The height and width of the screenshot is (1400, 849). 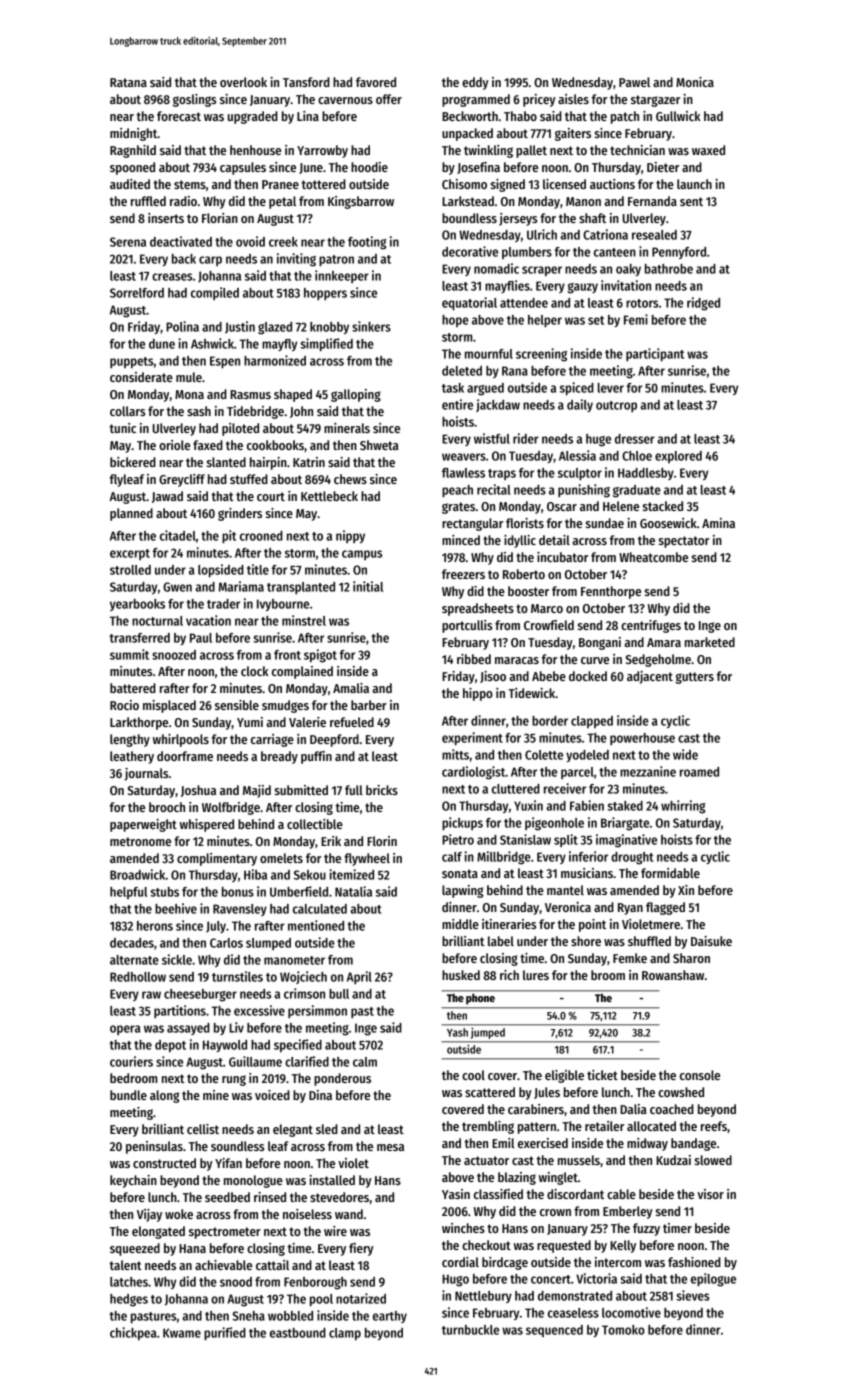 I want to click on flywheel, so click(x=367, y=859).
